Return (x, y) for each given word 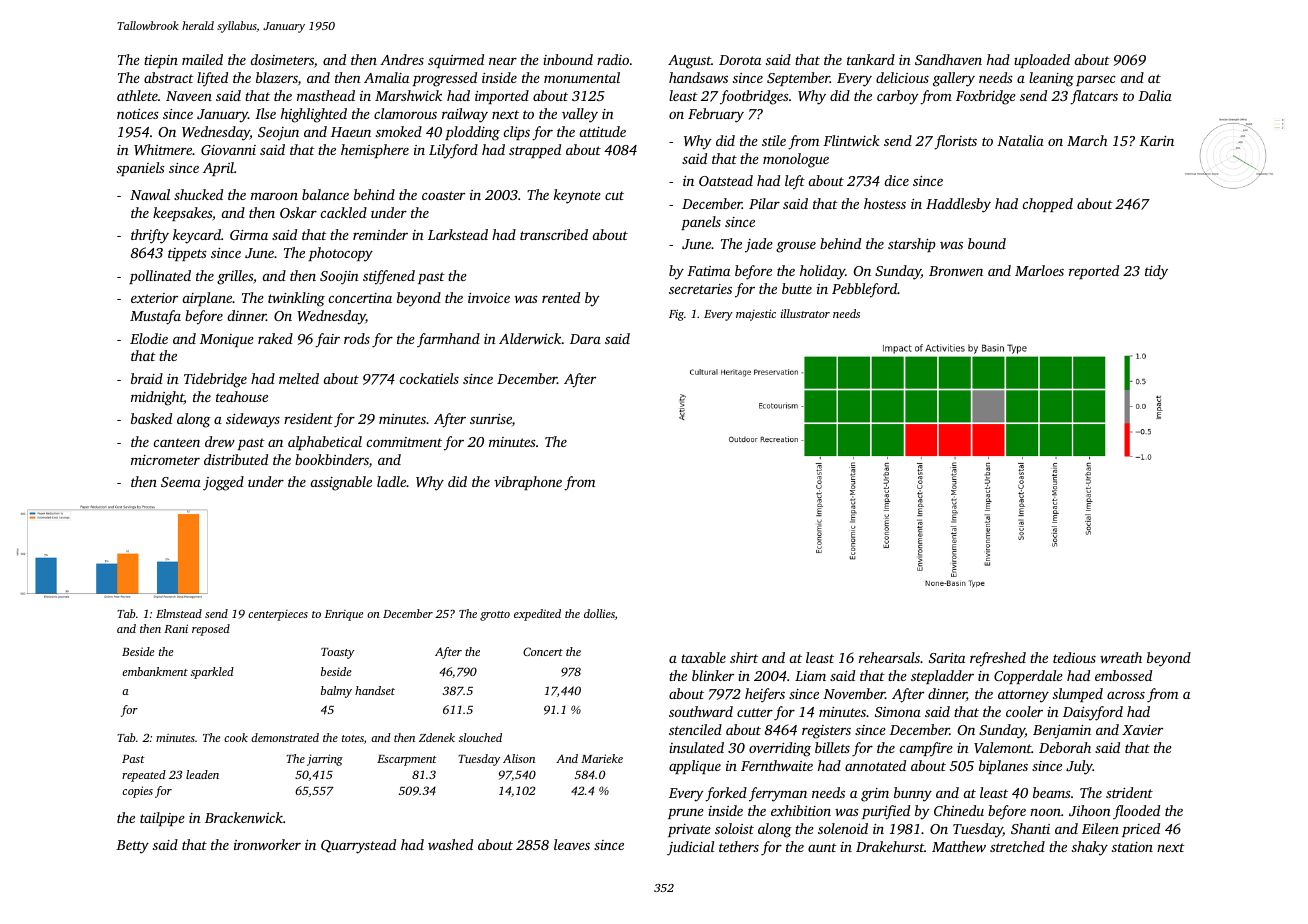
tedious (1074, 657)
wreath (1121, 657)
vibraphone (528, 483)
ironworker (267, 844)
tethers (739, 846)
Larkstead (458, 234)
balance (325, 194)
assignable (341, 483)
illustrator (805, 313)
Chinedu (959, 810)
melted (299, 378)
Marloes (1039, 270)
